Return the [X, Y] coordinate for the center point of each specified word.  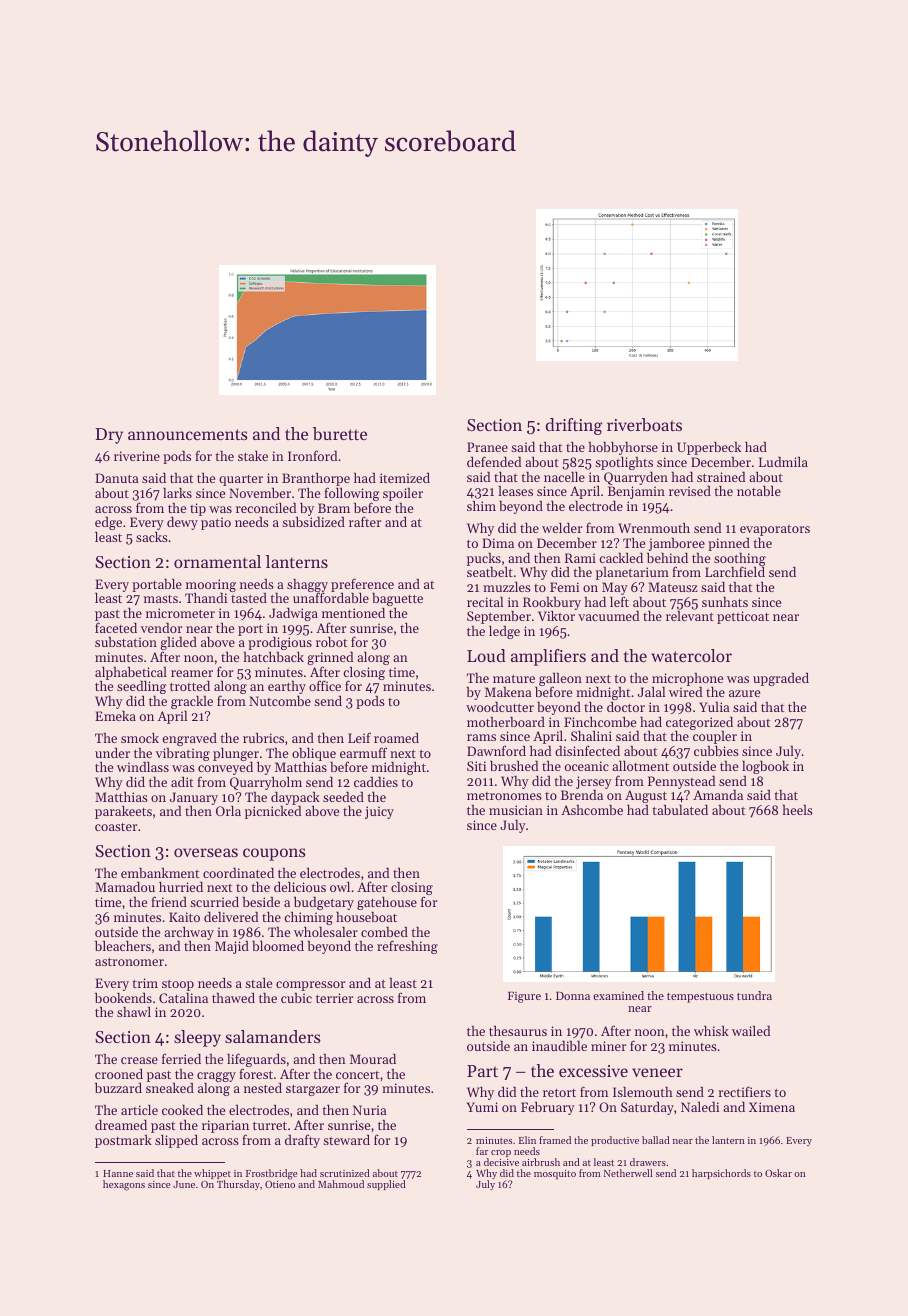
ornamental [217, 561]
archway [189, 933]
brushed [514, 766]
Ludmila [783, 462]
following [352, 494]
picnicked [273, 812]
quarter [241, 480]
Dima [498, 543]
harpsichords [721, 1174]
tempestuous [700, 998]
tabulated [680, 809]
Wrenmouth [654, 528]
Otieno [280, 1184]
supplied [386, 1185]
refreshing [407, 947]
